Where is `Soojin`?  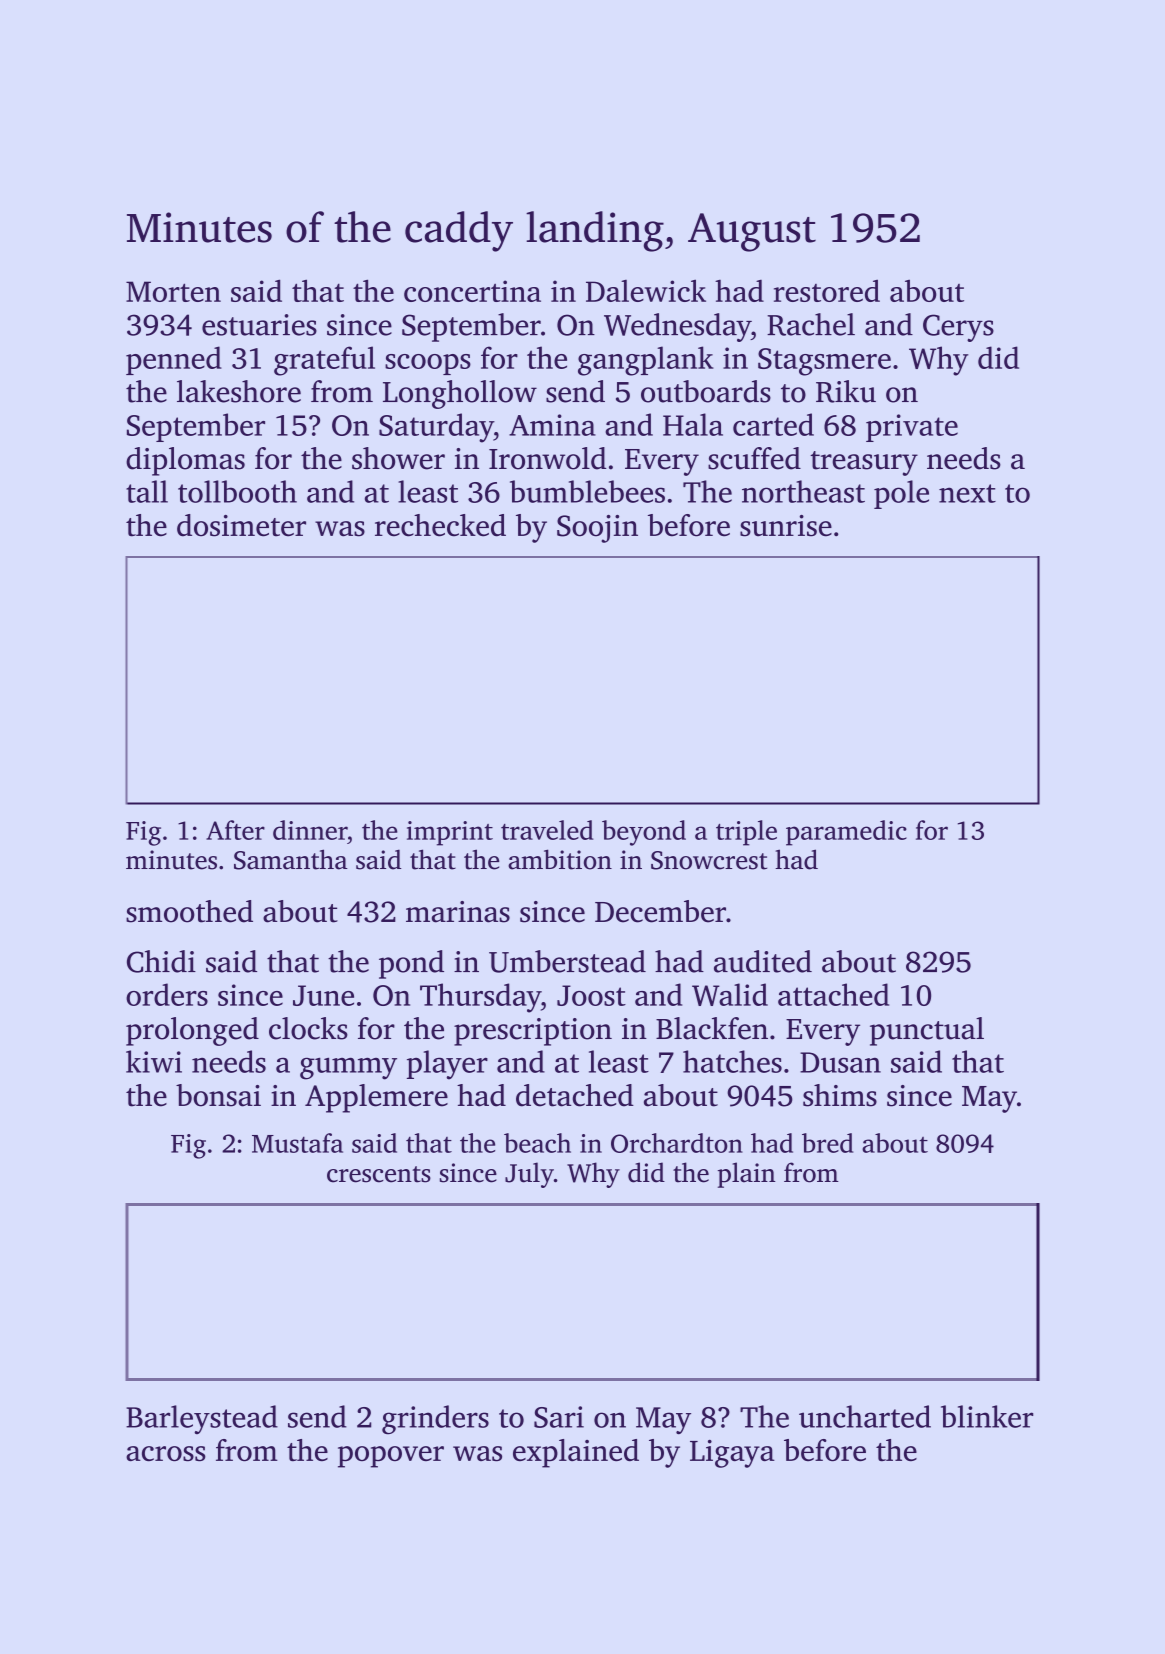 Soojin is located at coordinates (597, 529).
